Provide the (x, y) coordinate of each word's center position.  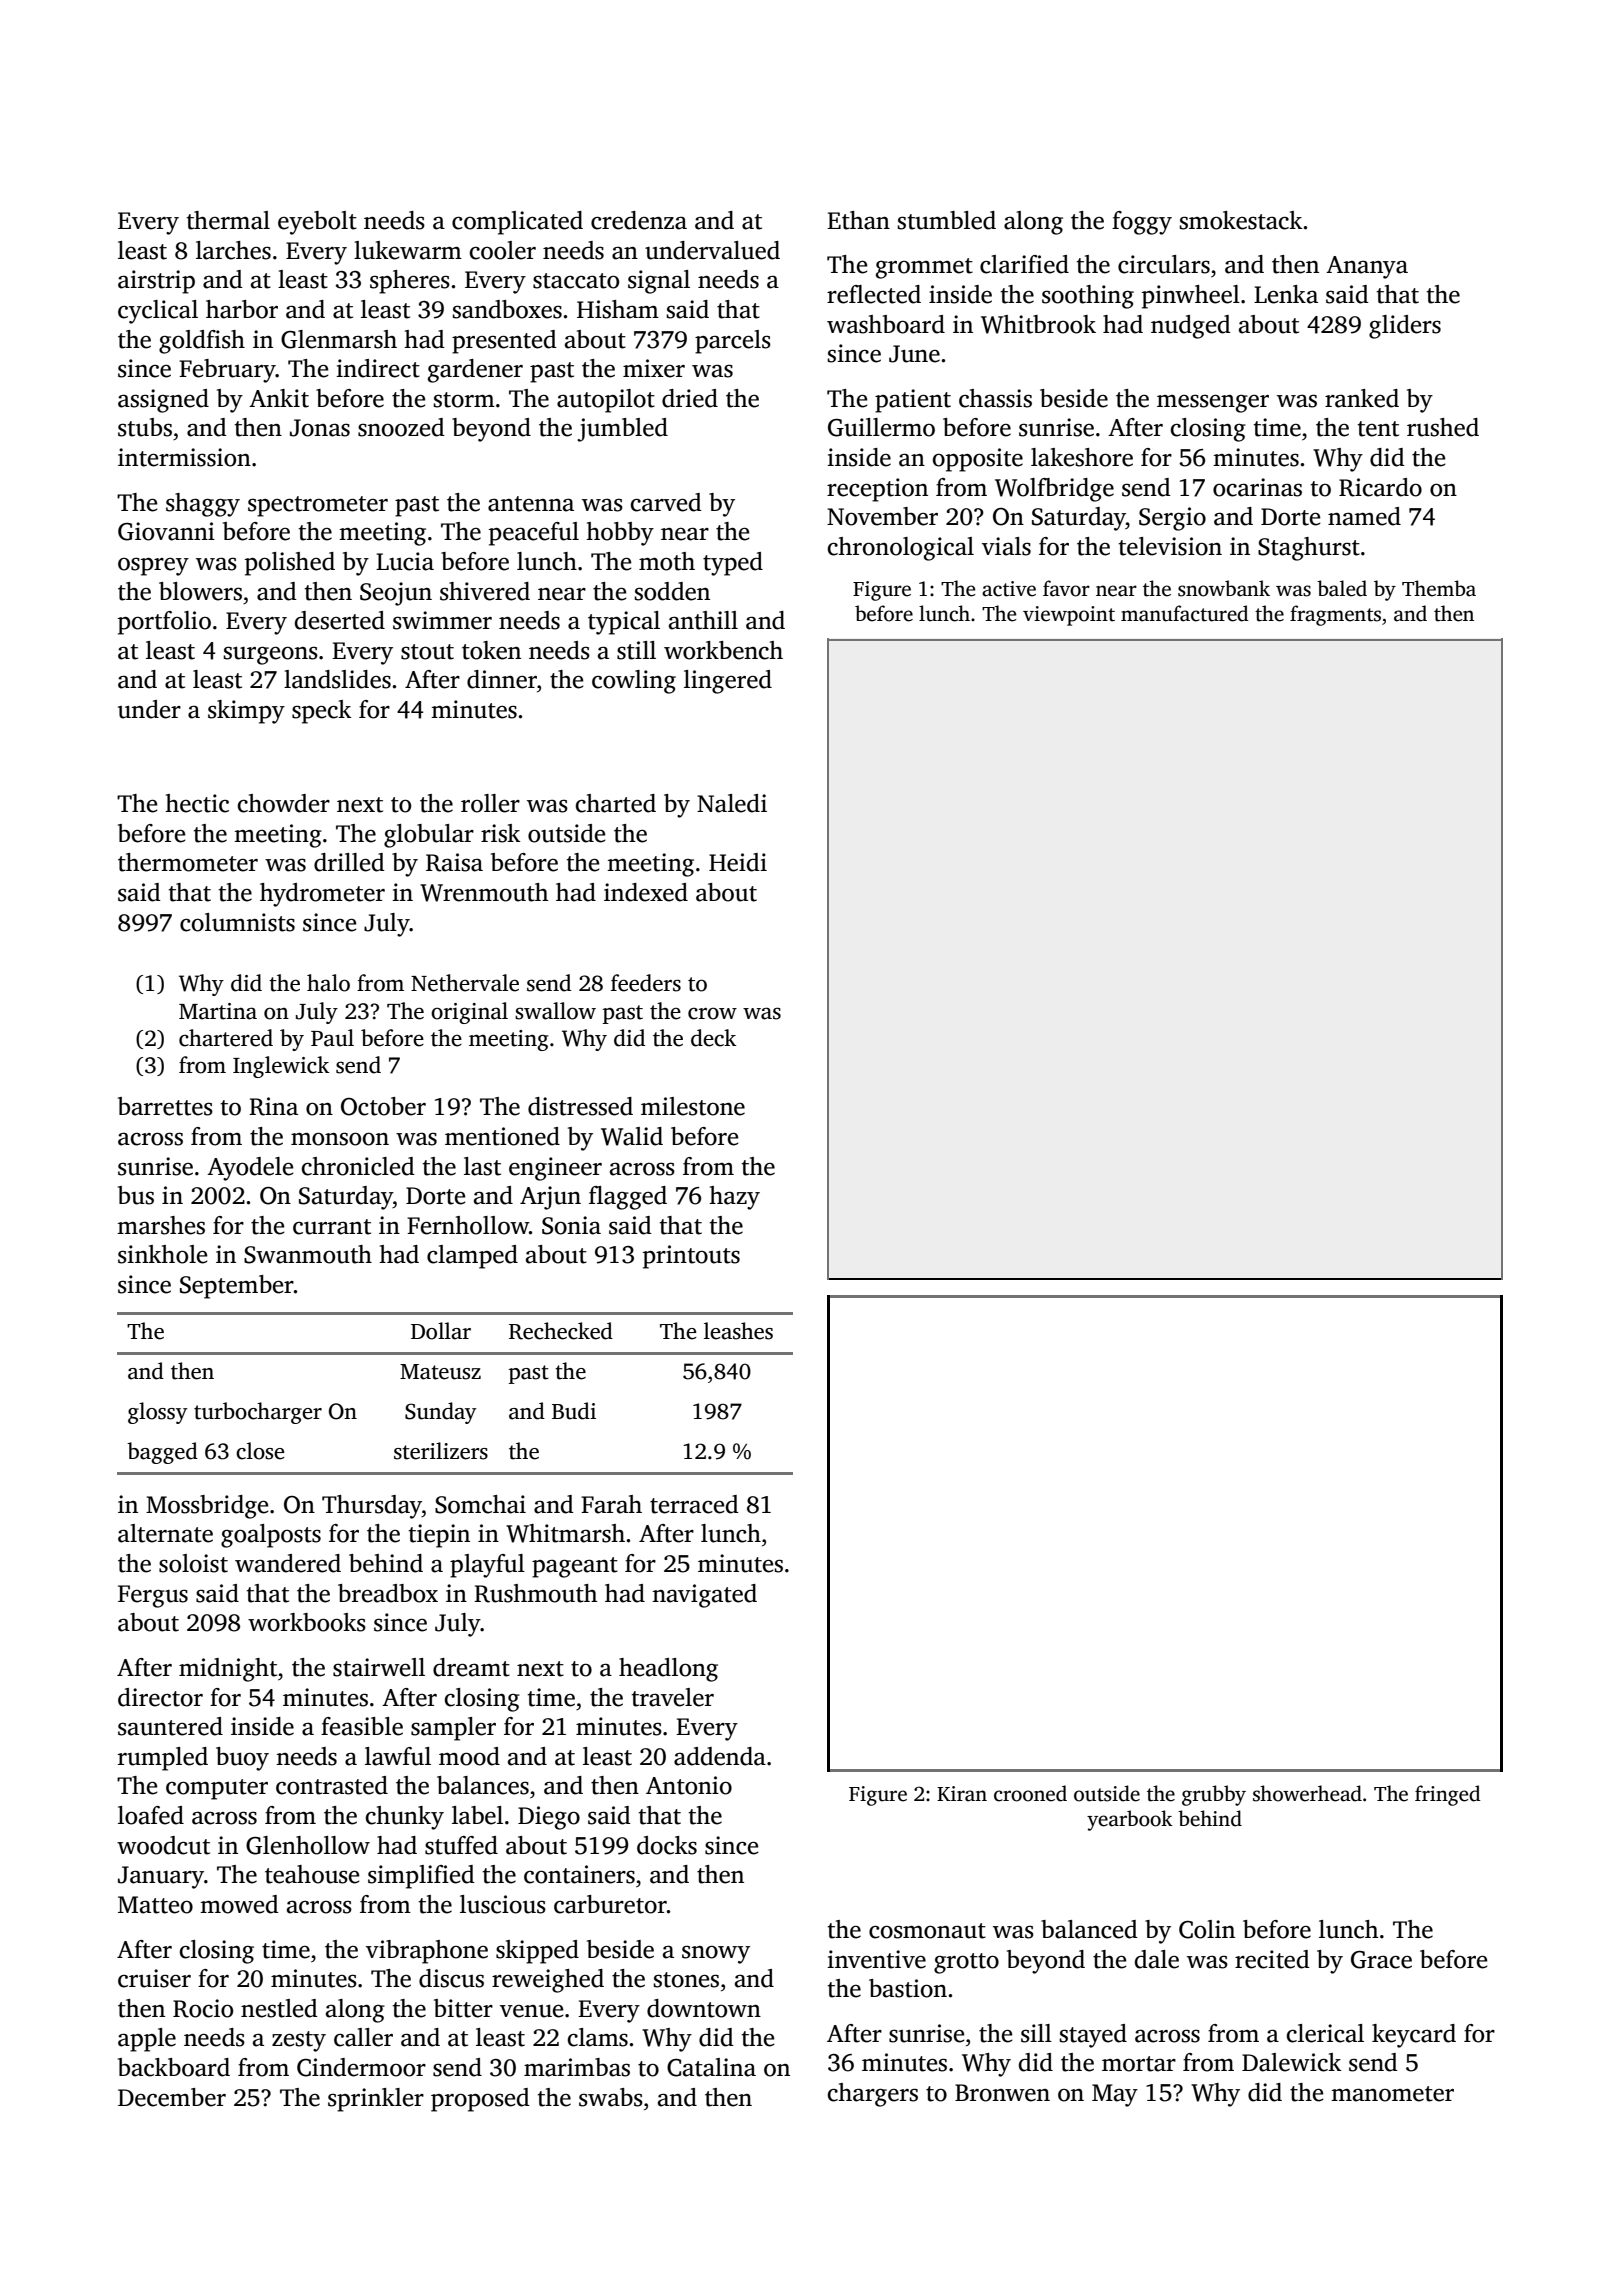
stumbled (946, 220)
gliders (1405, 327)
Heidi (738, 862)
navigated (704, 1596)
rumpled (163, 1759)
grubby (1214, 1795)
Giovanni (166, 531)
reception (877, 490)
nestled (279, 2008)
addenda (720, 1756)
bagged (162, 1453)
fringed (1448, 1795)
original (469, 1013)
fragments (1335, 615)
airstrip (156, 282)
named (1364, 516)
